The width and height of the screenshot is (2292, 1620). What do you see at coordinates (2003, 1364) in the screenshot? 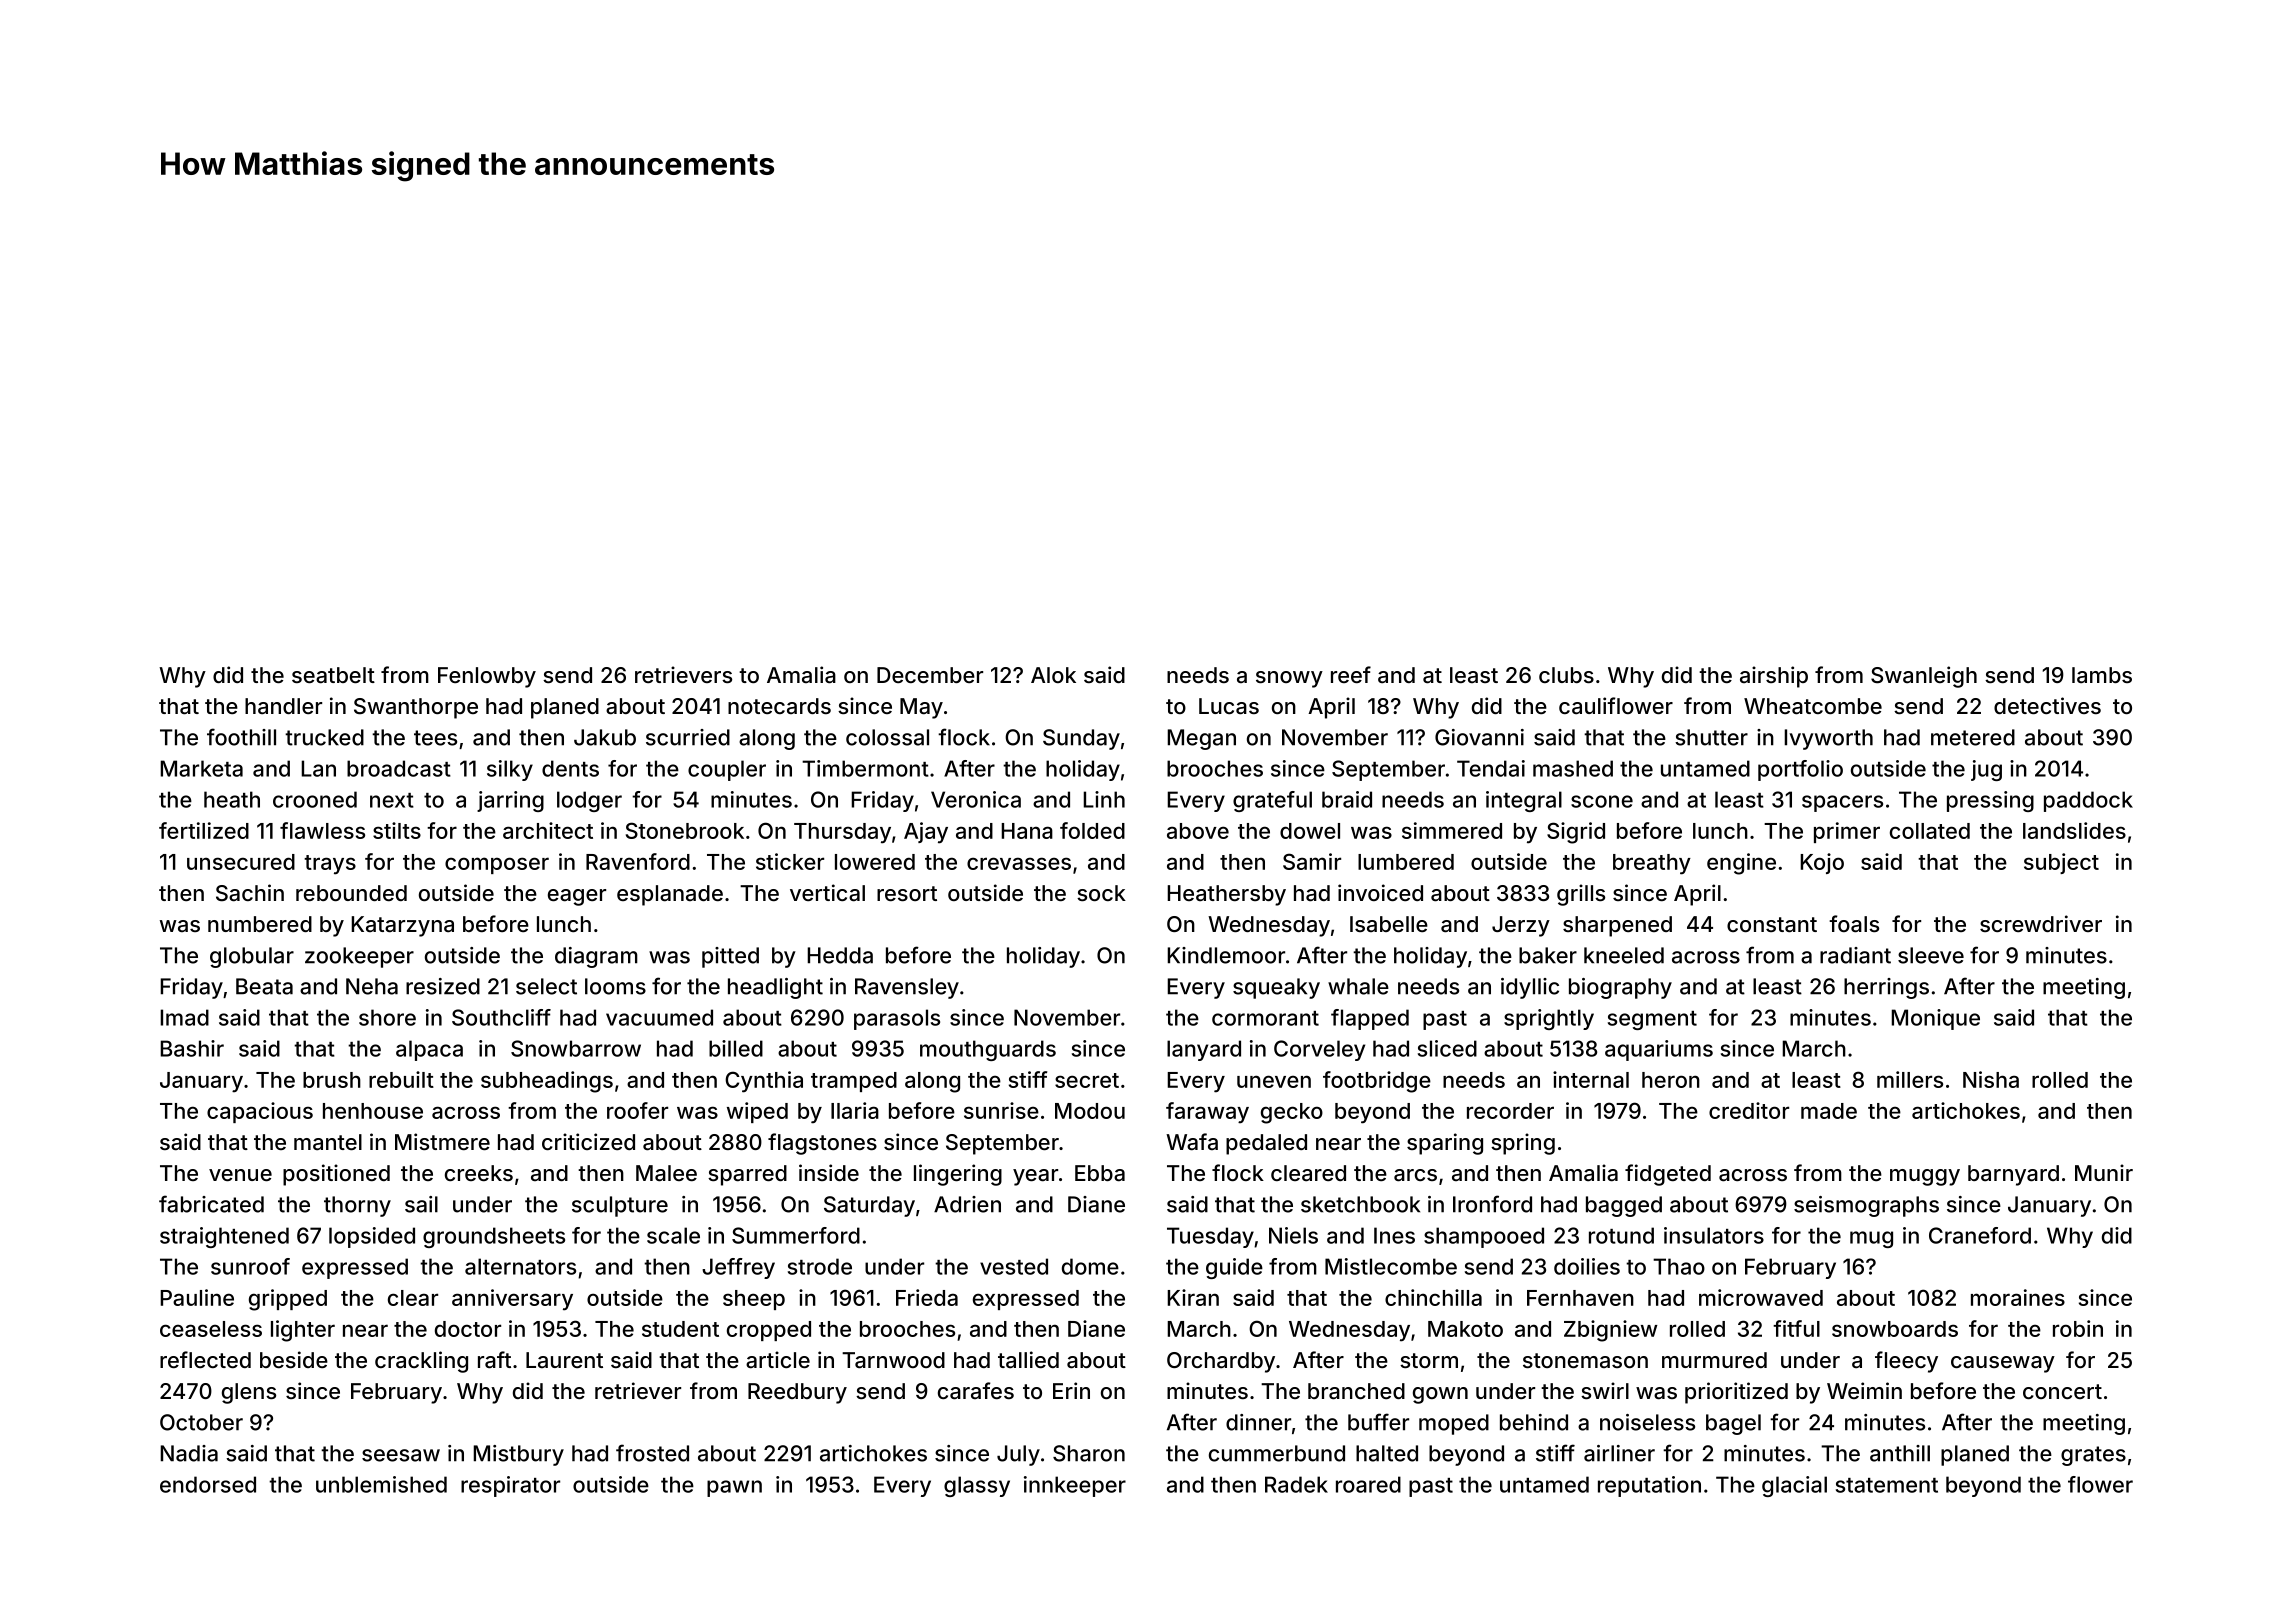
I see `causeway` at bounding box center [2003, 1364].
